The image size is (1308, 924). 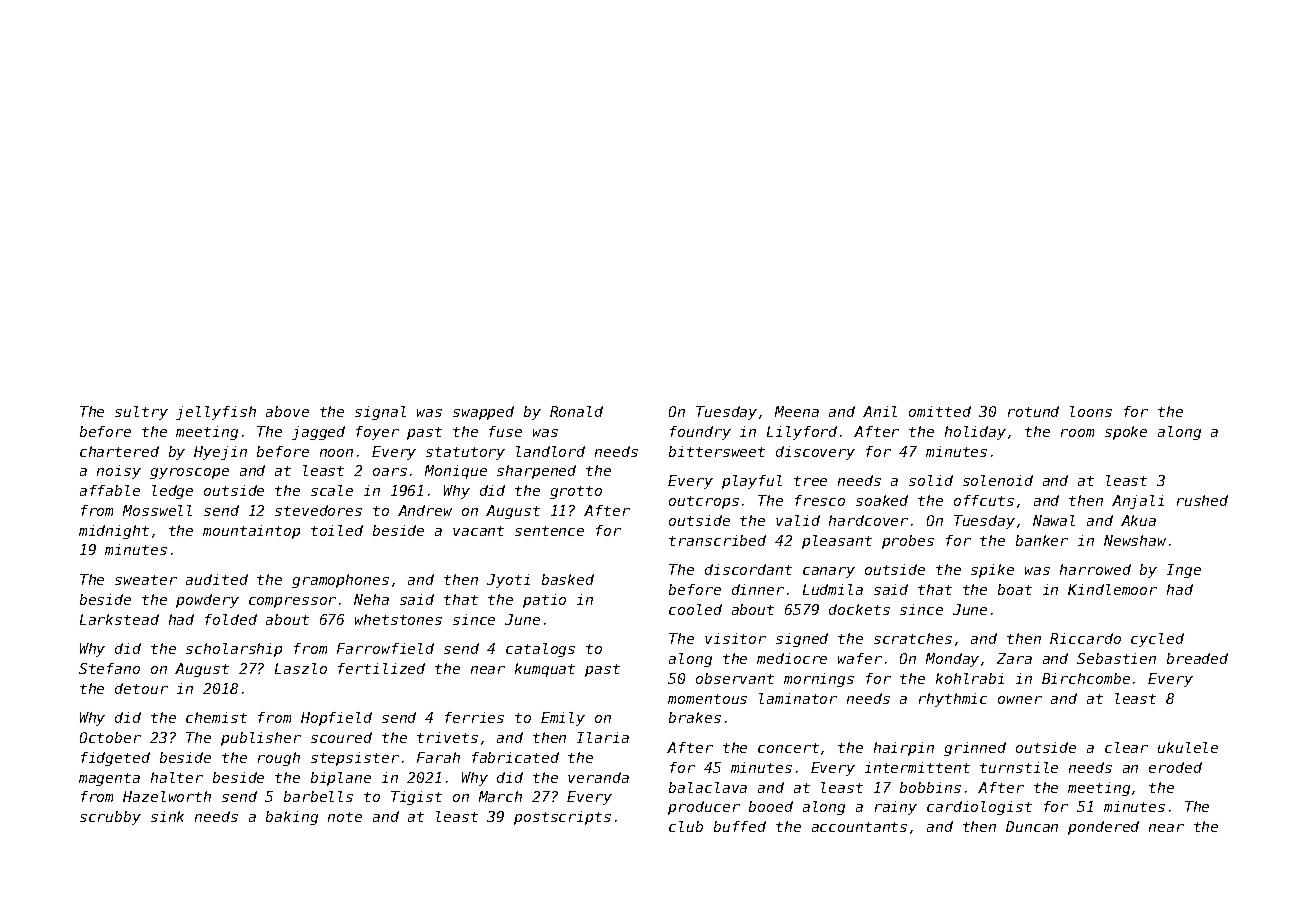 I want to click on Mosswell, so click(x=157, y=510).
